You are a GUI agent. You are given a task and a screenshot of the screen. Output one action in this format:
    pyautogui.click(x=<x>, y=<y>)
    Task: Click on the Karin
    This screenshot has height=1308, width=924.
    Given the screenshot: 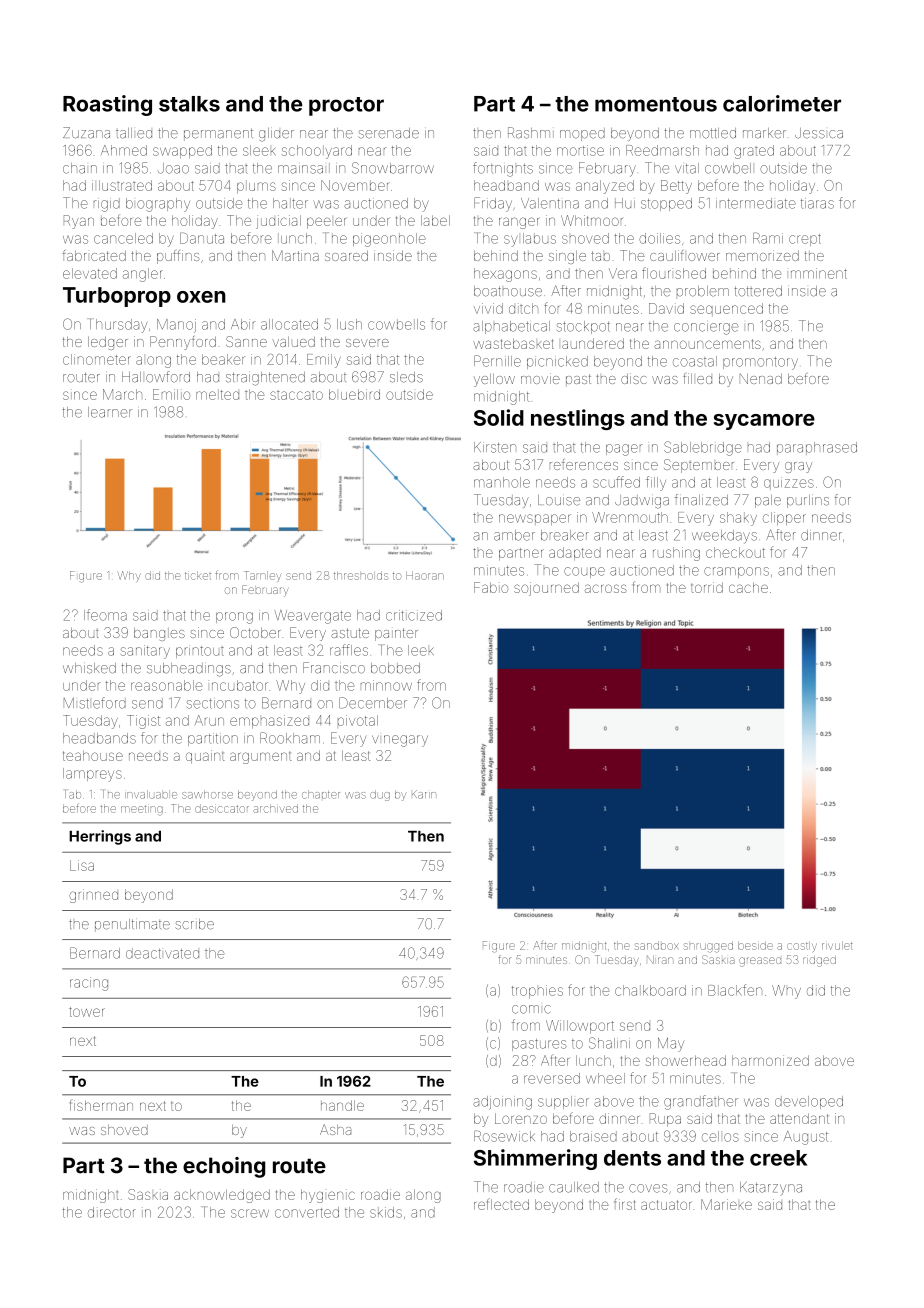 What is the action you would take?
    pyautogui.click(x=424, y=794)
